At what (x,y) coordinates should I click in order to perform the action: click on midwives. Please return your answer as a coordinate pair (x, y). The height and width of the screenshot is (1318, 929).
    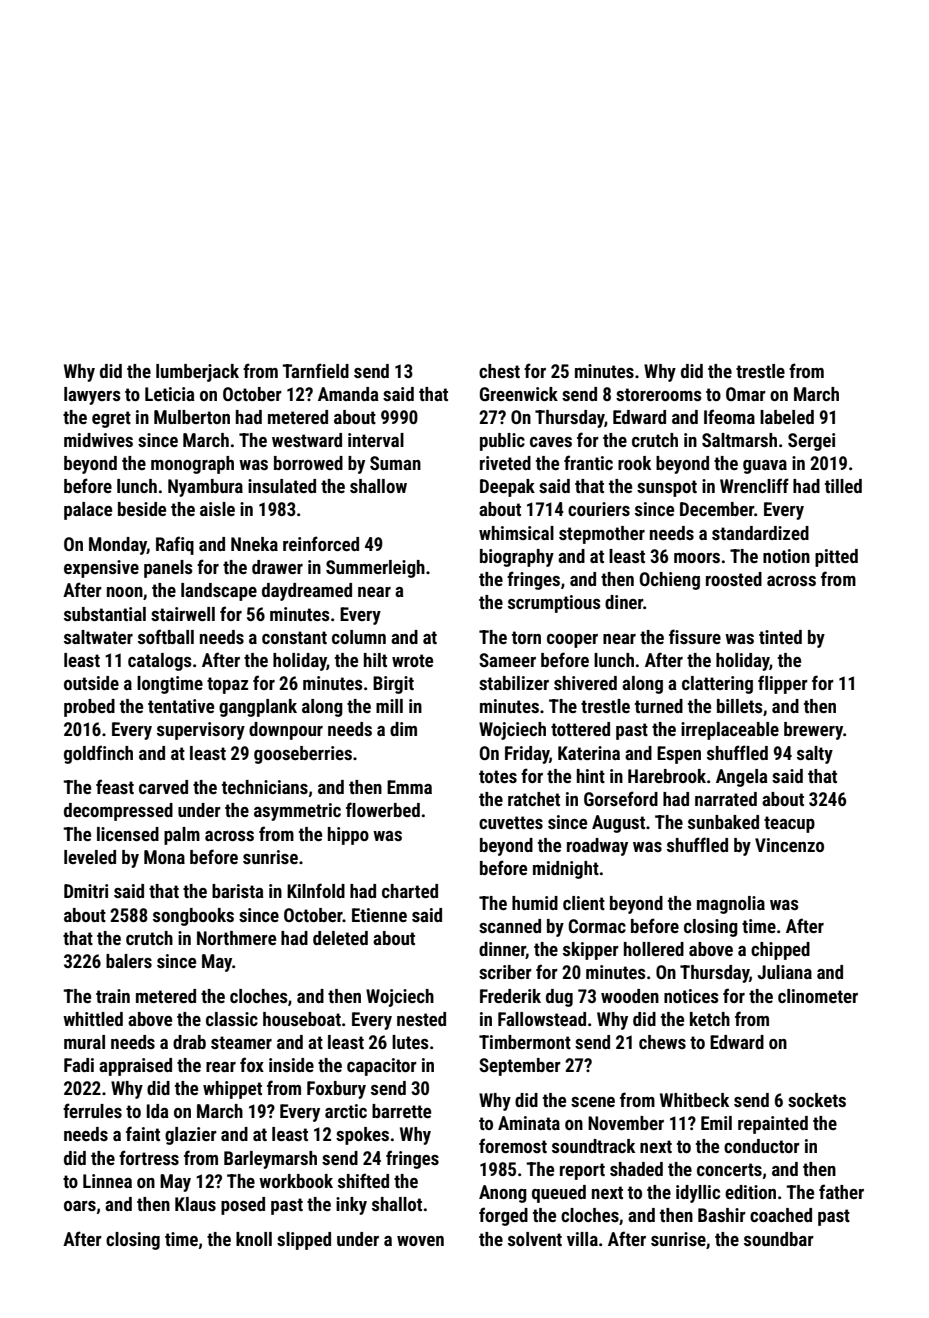
    Looking at the image, I should click on (98, 440).
